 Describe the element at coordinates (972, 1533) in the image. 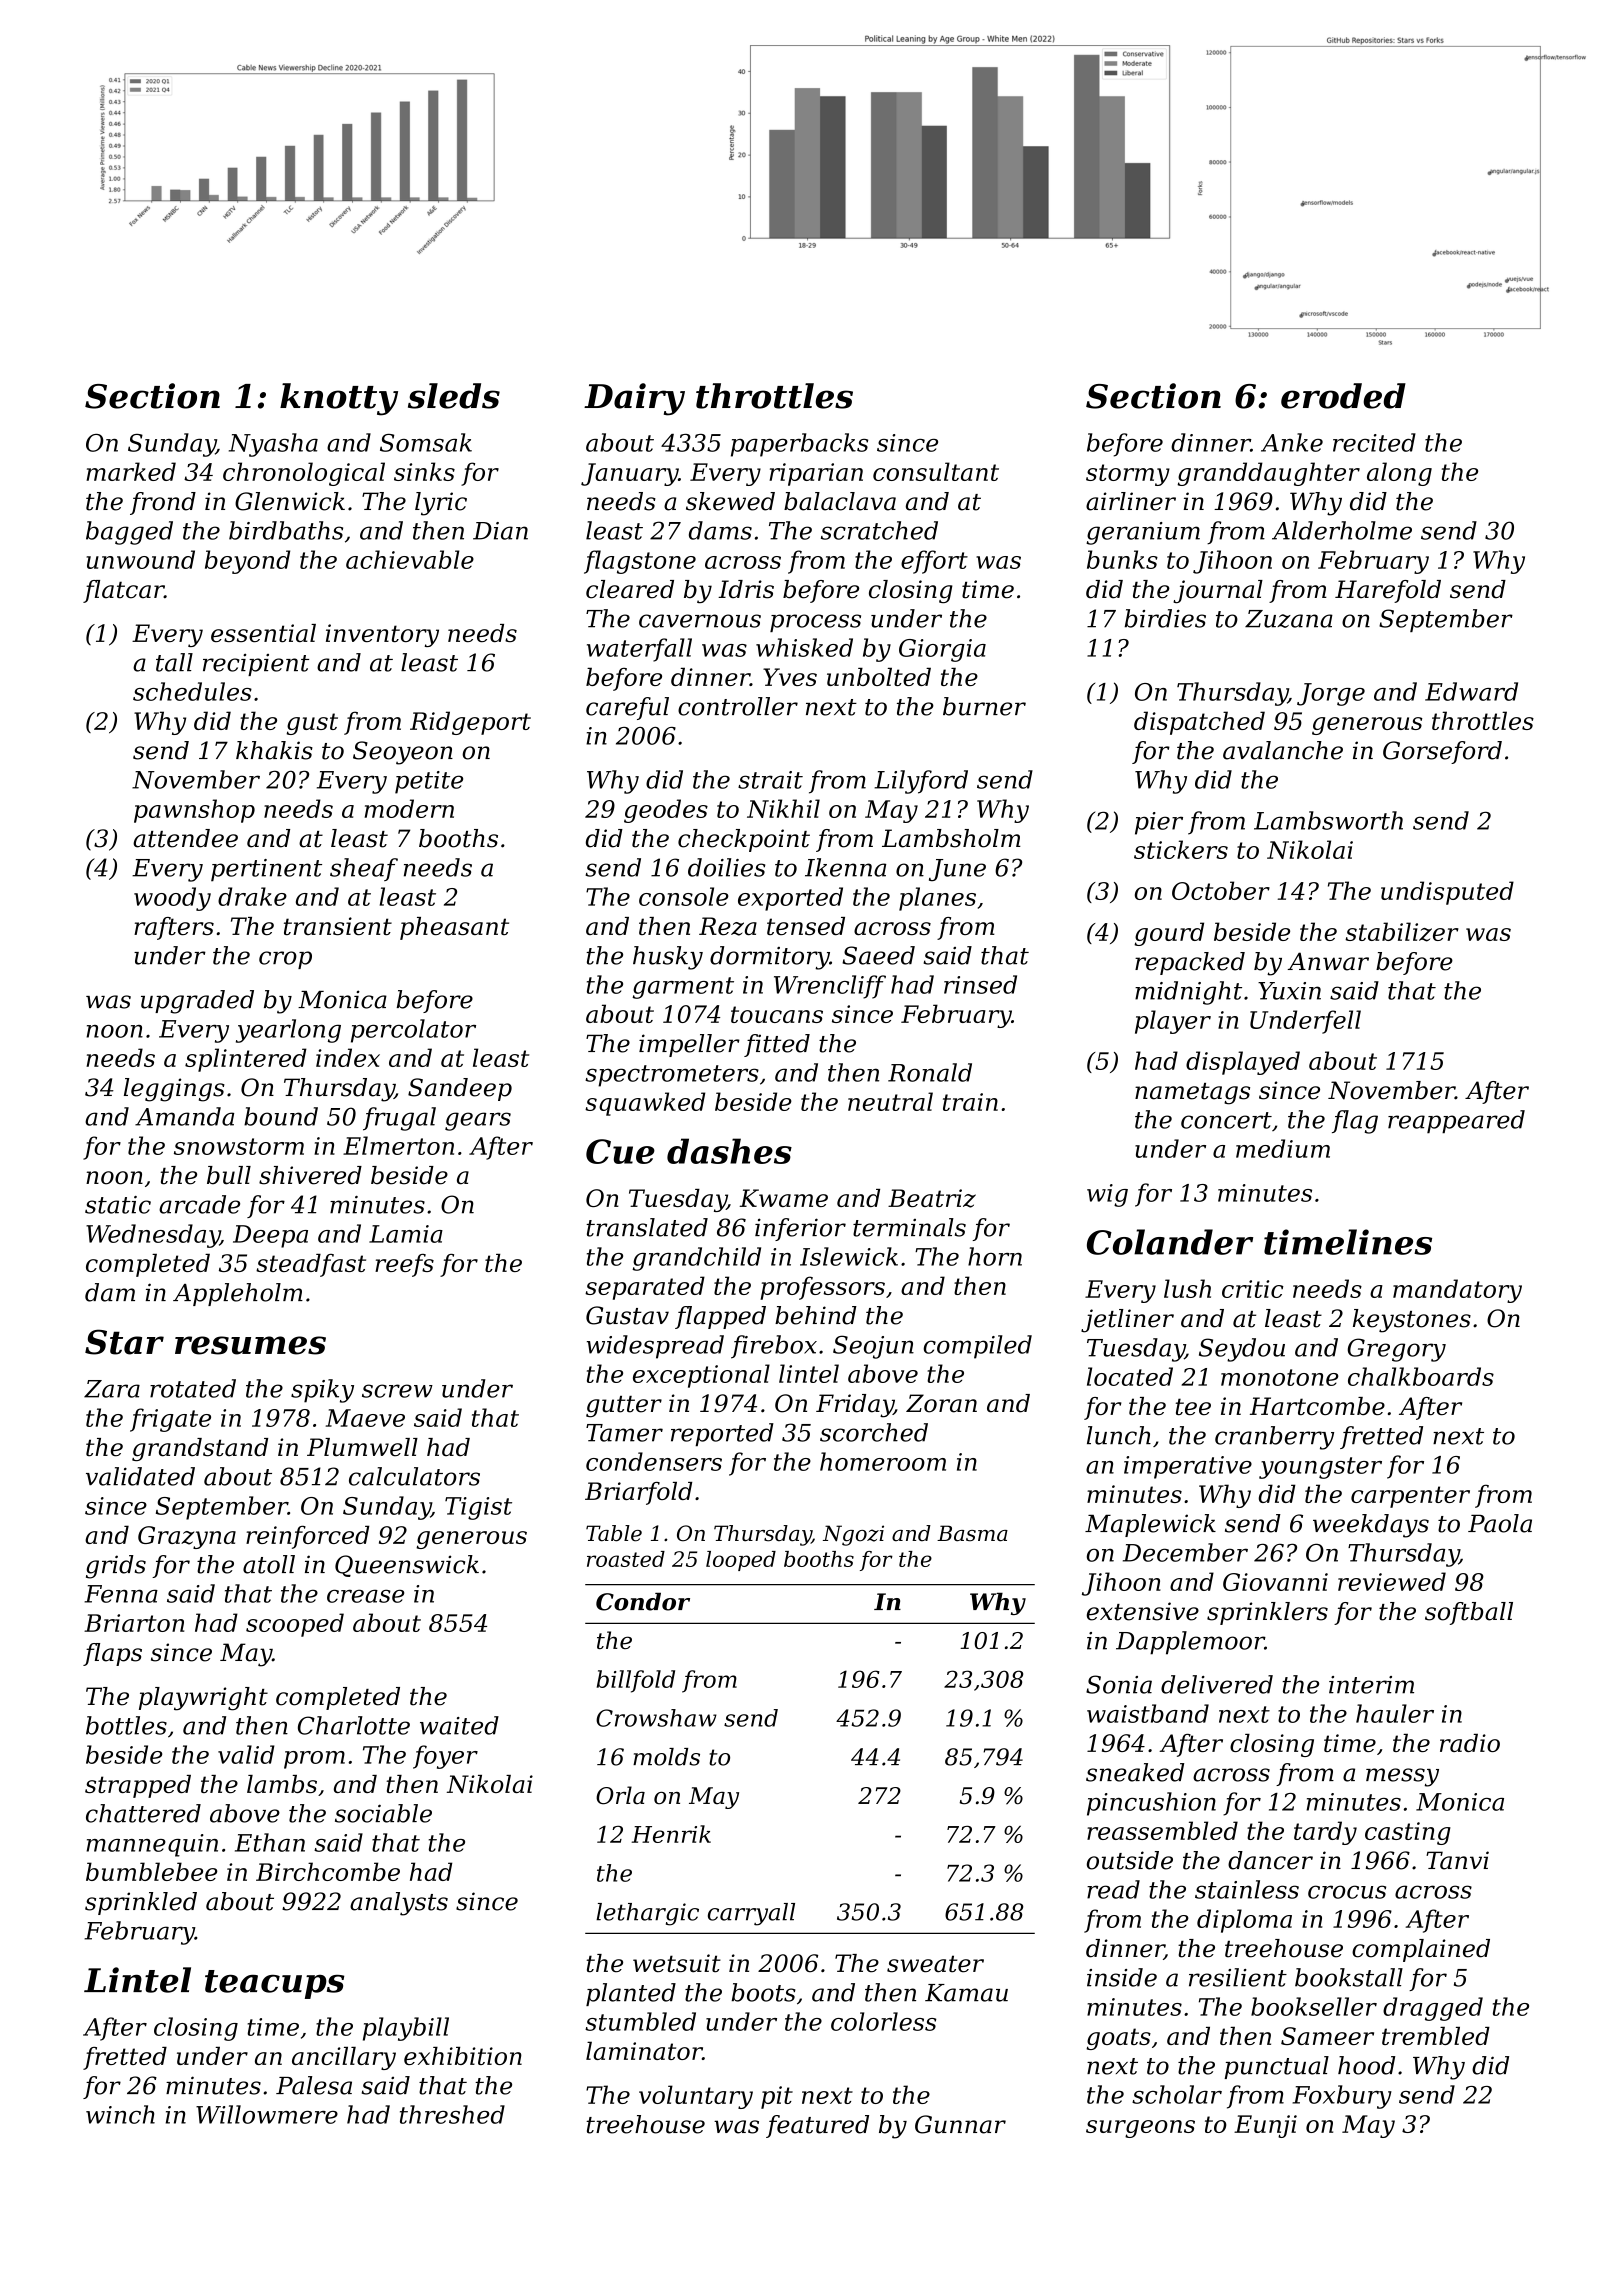

I see `Basma` at that location.
